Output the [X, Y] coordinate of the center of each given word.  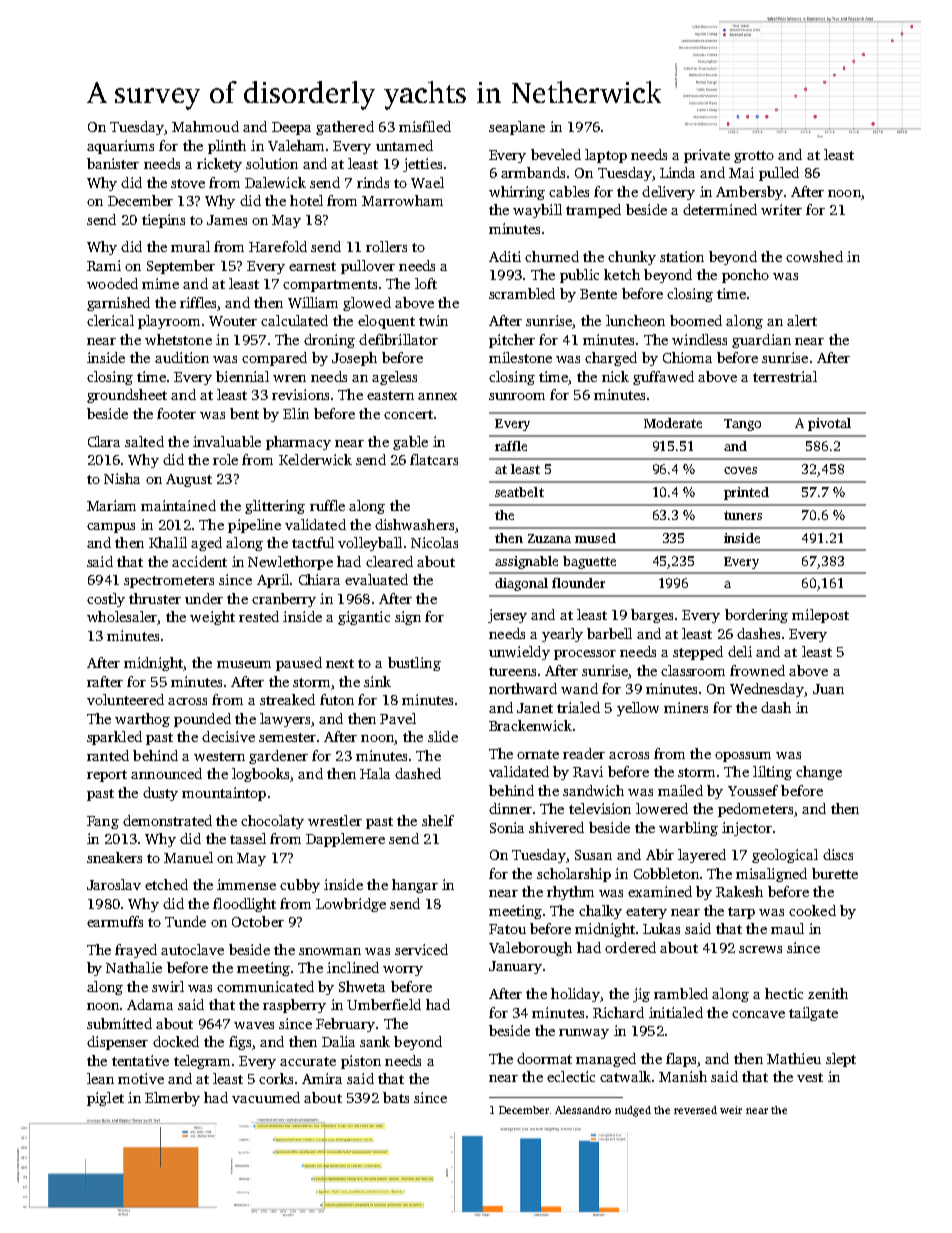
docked [176, 1041]
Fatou [507, 929]
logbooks [260, 775]
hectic [784, 993]
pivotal [829, 424]
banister [113, 163]
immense [246, 884]
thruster [155, 598]
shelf [438, 820]
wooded [112, 283]
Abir [660, 854]
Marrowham [402, 200]
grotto [754, 157]
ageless [394, 378]
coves [740, 470]
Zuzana [549, 538]
